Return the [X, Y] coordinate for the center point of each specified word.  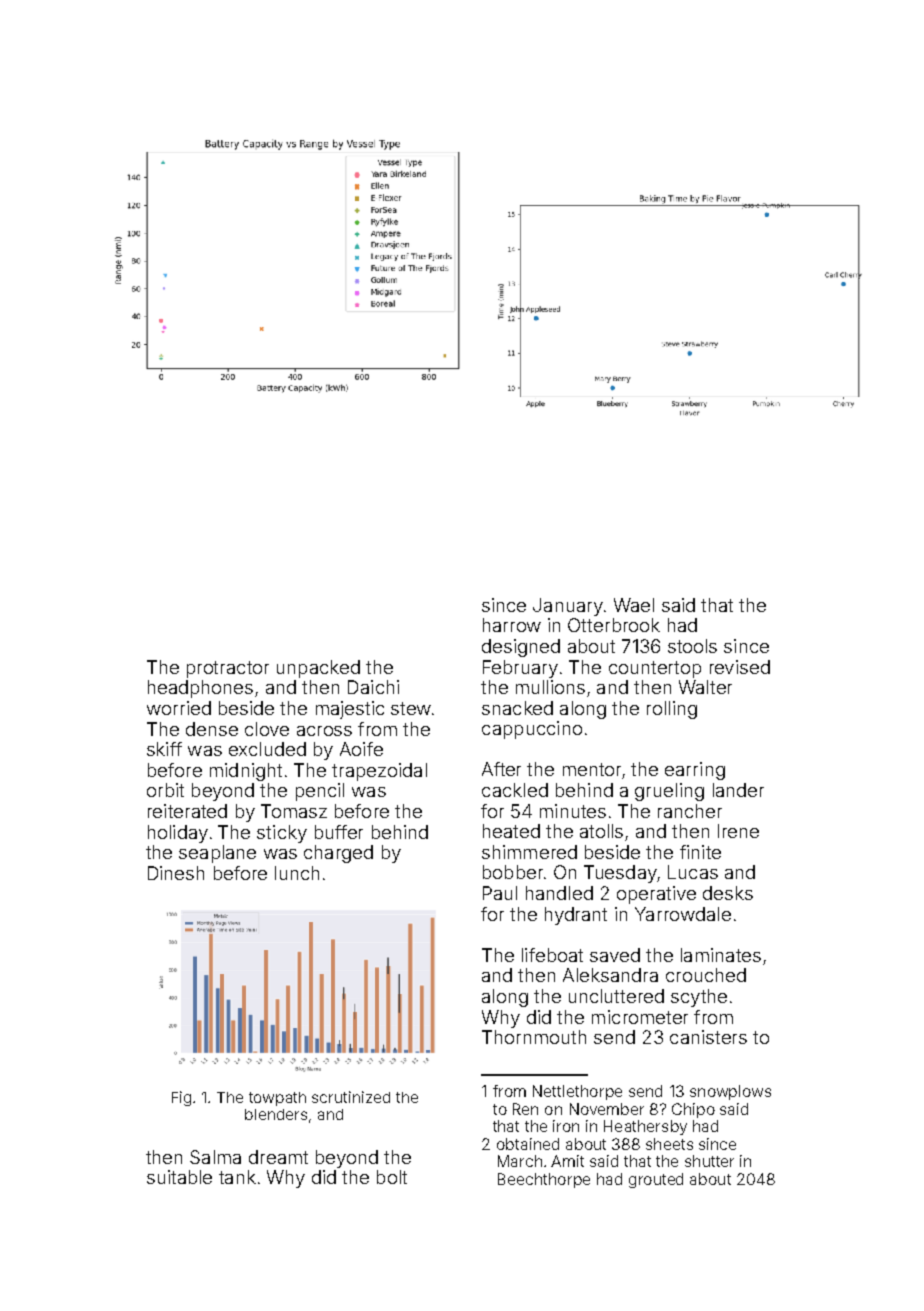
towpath [277, 1099]
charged [338, 854]
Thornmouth [534, 1037]
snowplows [730, 1092]
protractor [228, 669]
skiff [164, 749]
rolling [672, 710]
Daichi [373, 687]
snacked [517, 708]
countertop [655, 669]
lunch [297, 873]
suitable [179, 1177]
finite [700, 852]
